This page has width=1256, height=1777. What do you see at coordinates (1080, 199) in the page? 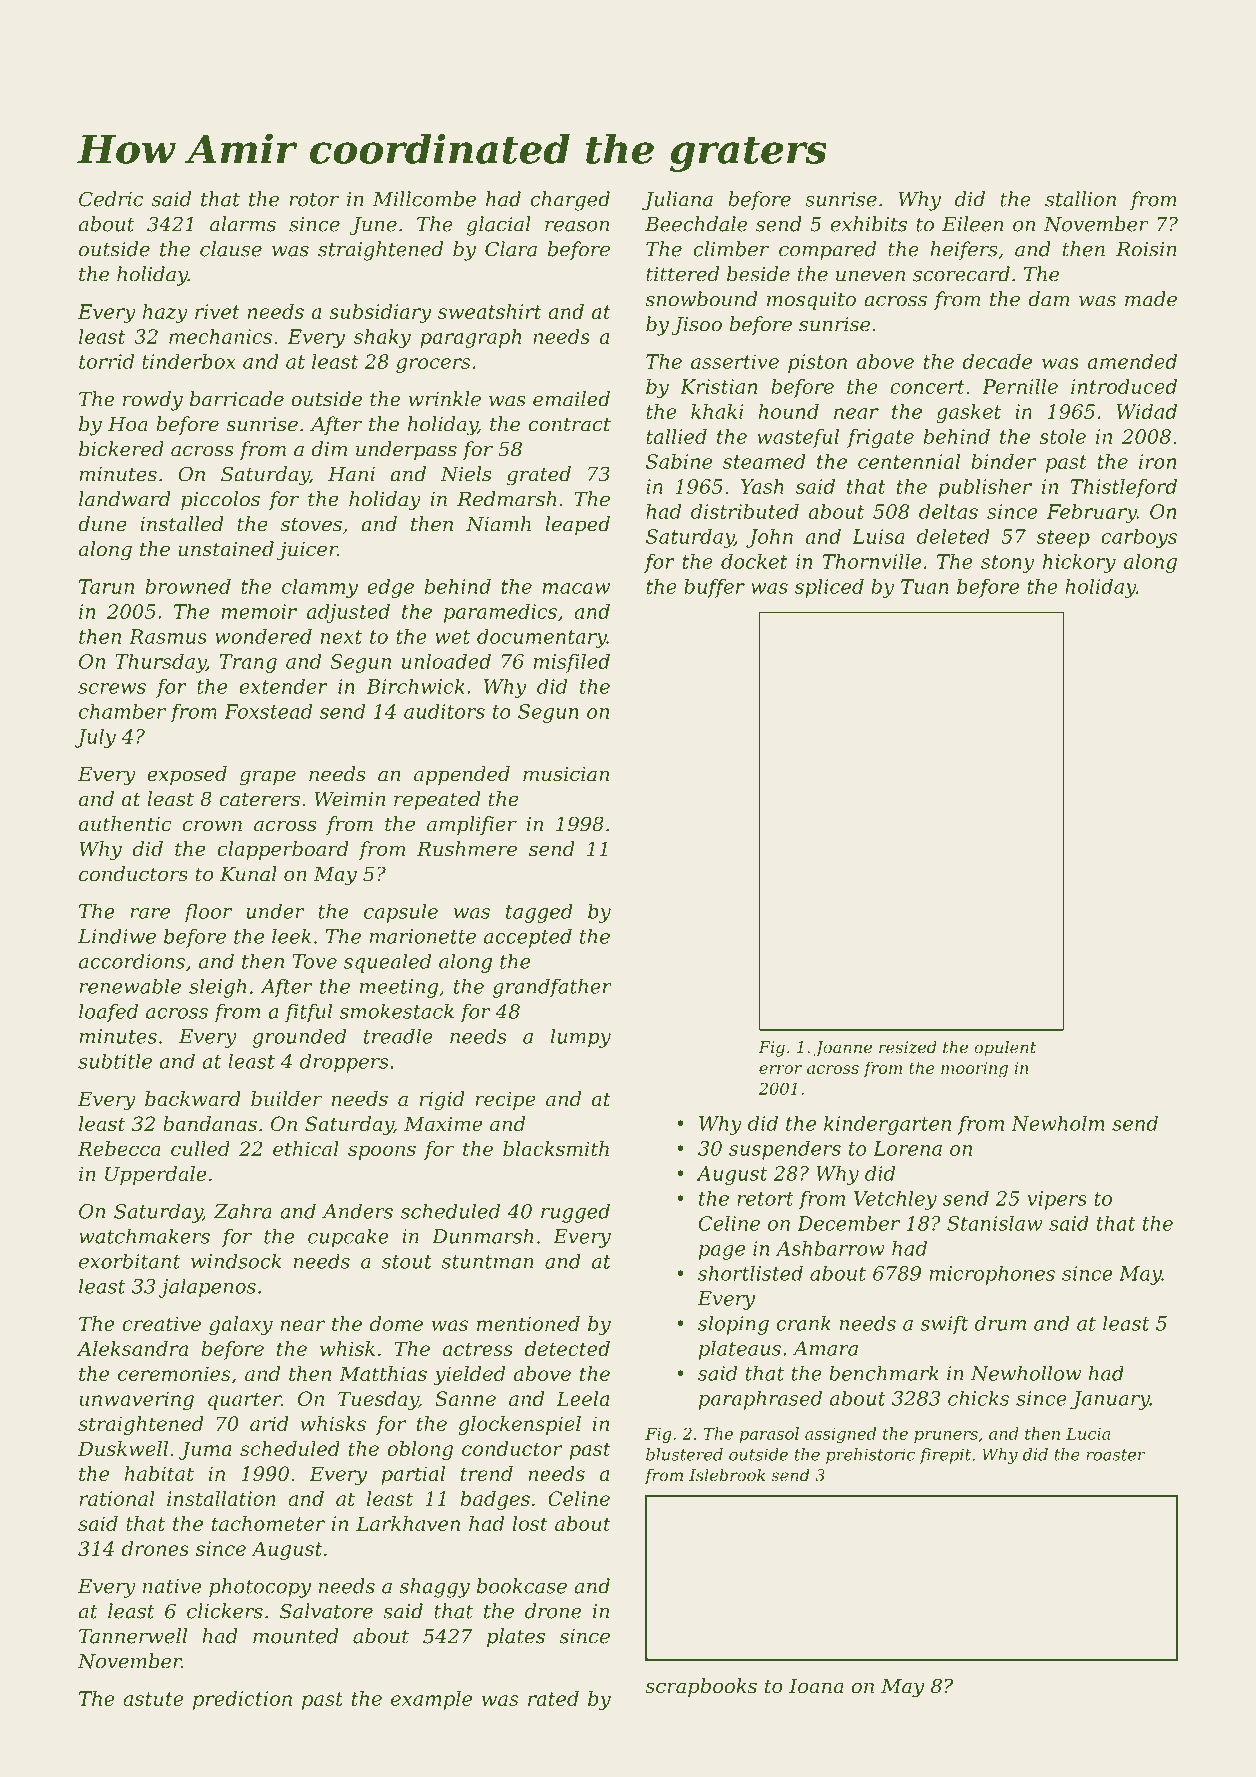
I see `stallion` at bounding box center [1080, 199].
